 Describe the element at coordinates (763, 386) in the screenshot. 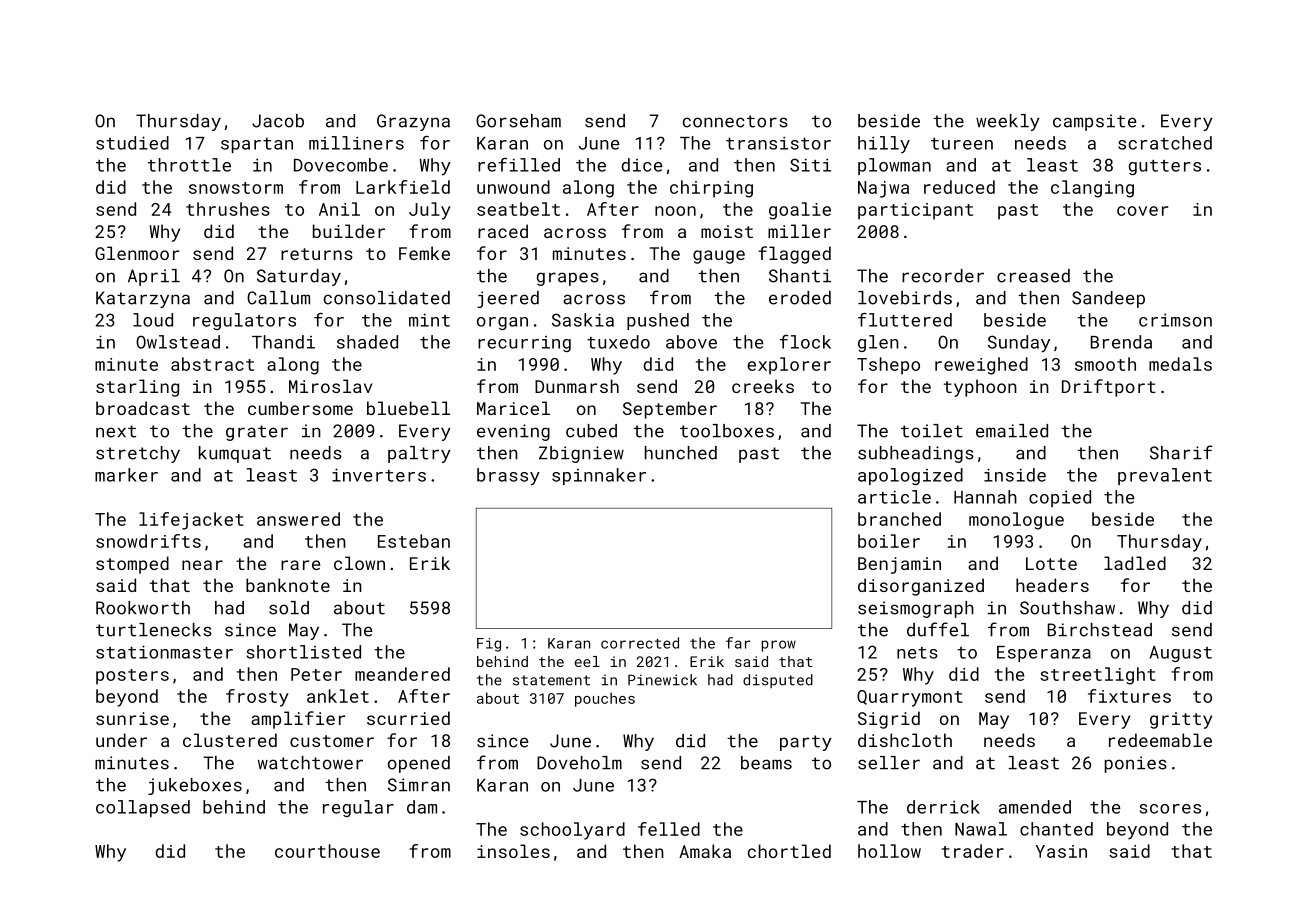

I see `creeks` at that location.
